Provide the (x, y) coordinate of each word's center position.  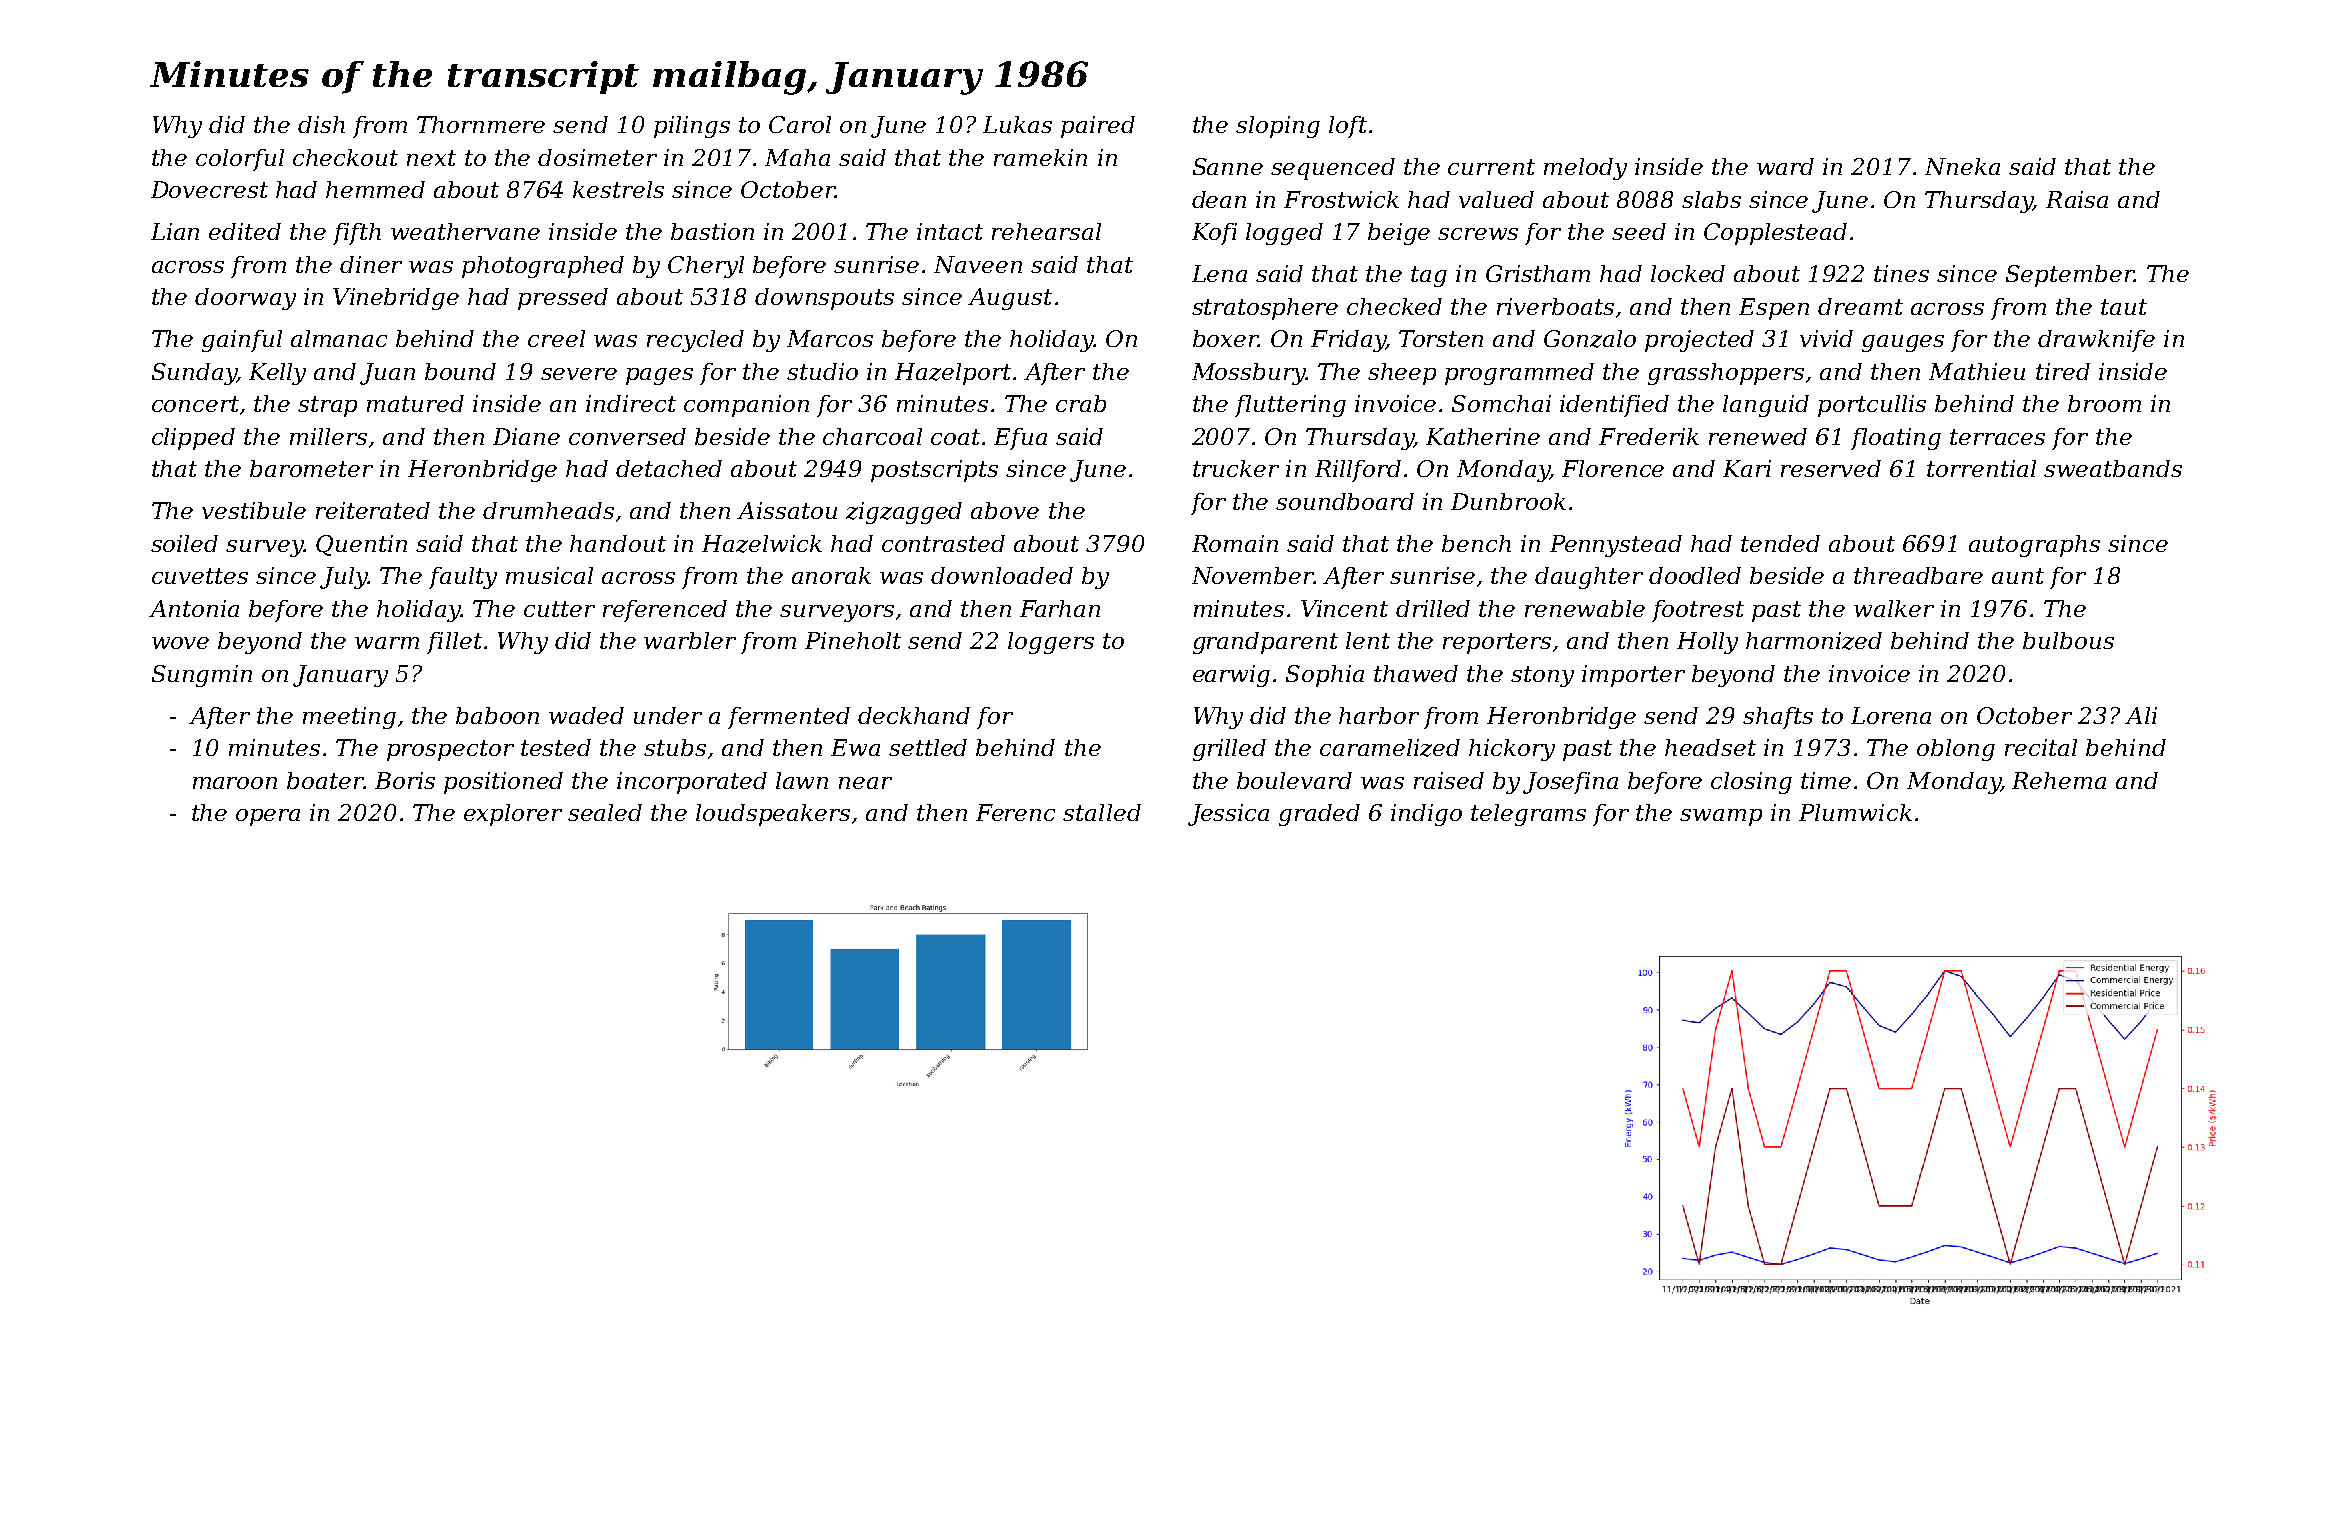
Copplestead (1775, 234)
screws (1478, 234)
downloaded (1002, 575)
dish (321, 124)
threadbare (1918, 575)
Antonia (194, 608)
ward (1785, 166)
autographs (2034, 546)
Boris (405, 780)
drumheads (548, 510)
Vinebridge (396, 299)
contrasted (943, 543)
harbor (1379, 715)
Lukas (1017, 124)
